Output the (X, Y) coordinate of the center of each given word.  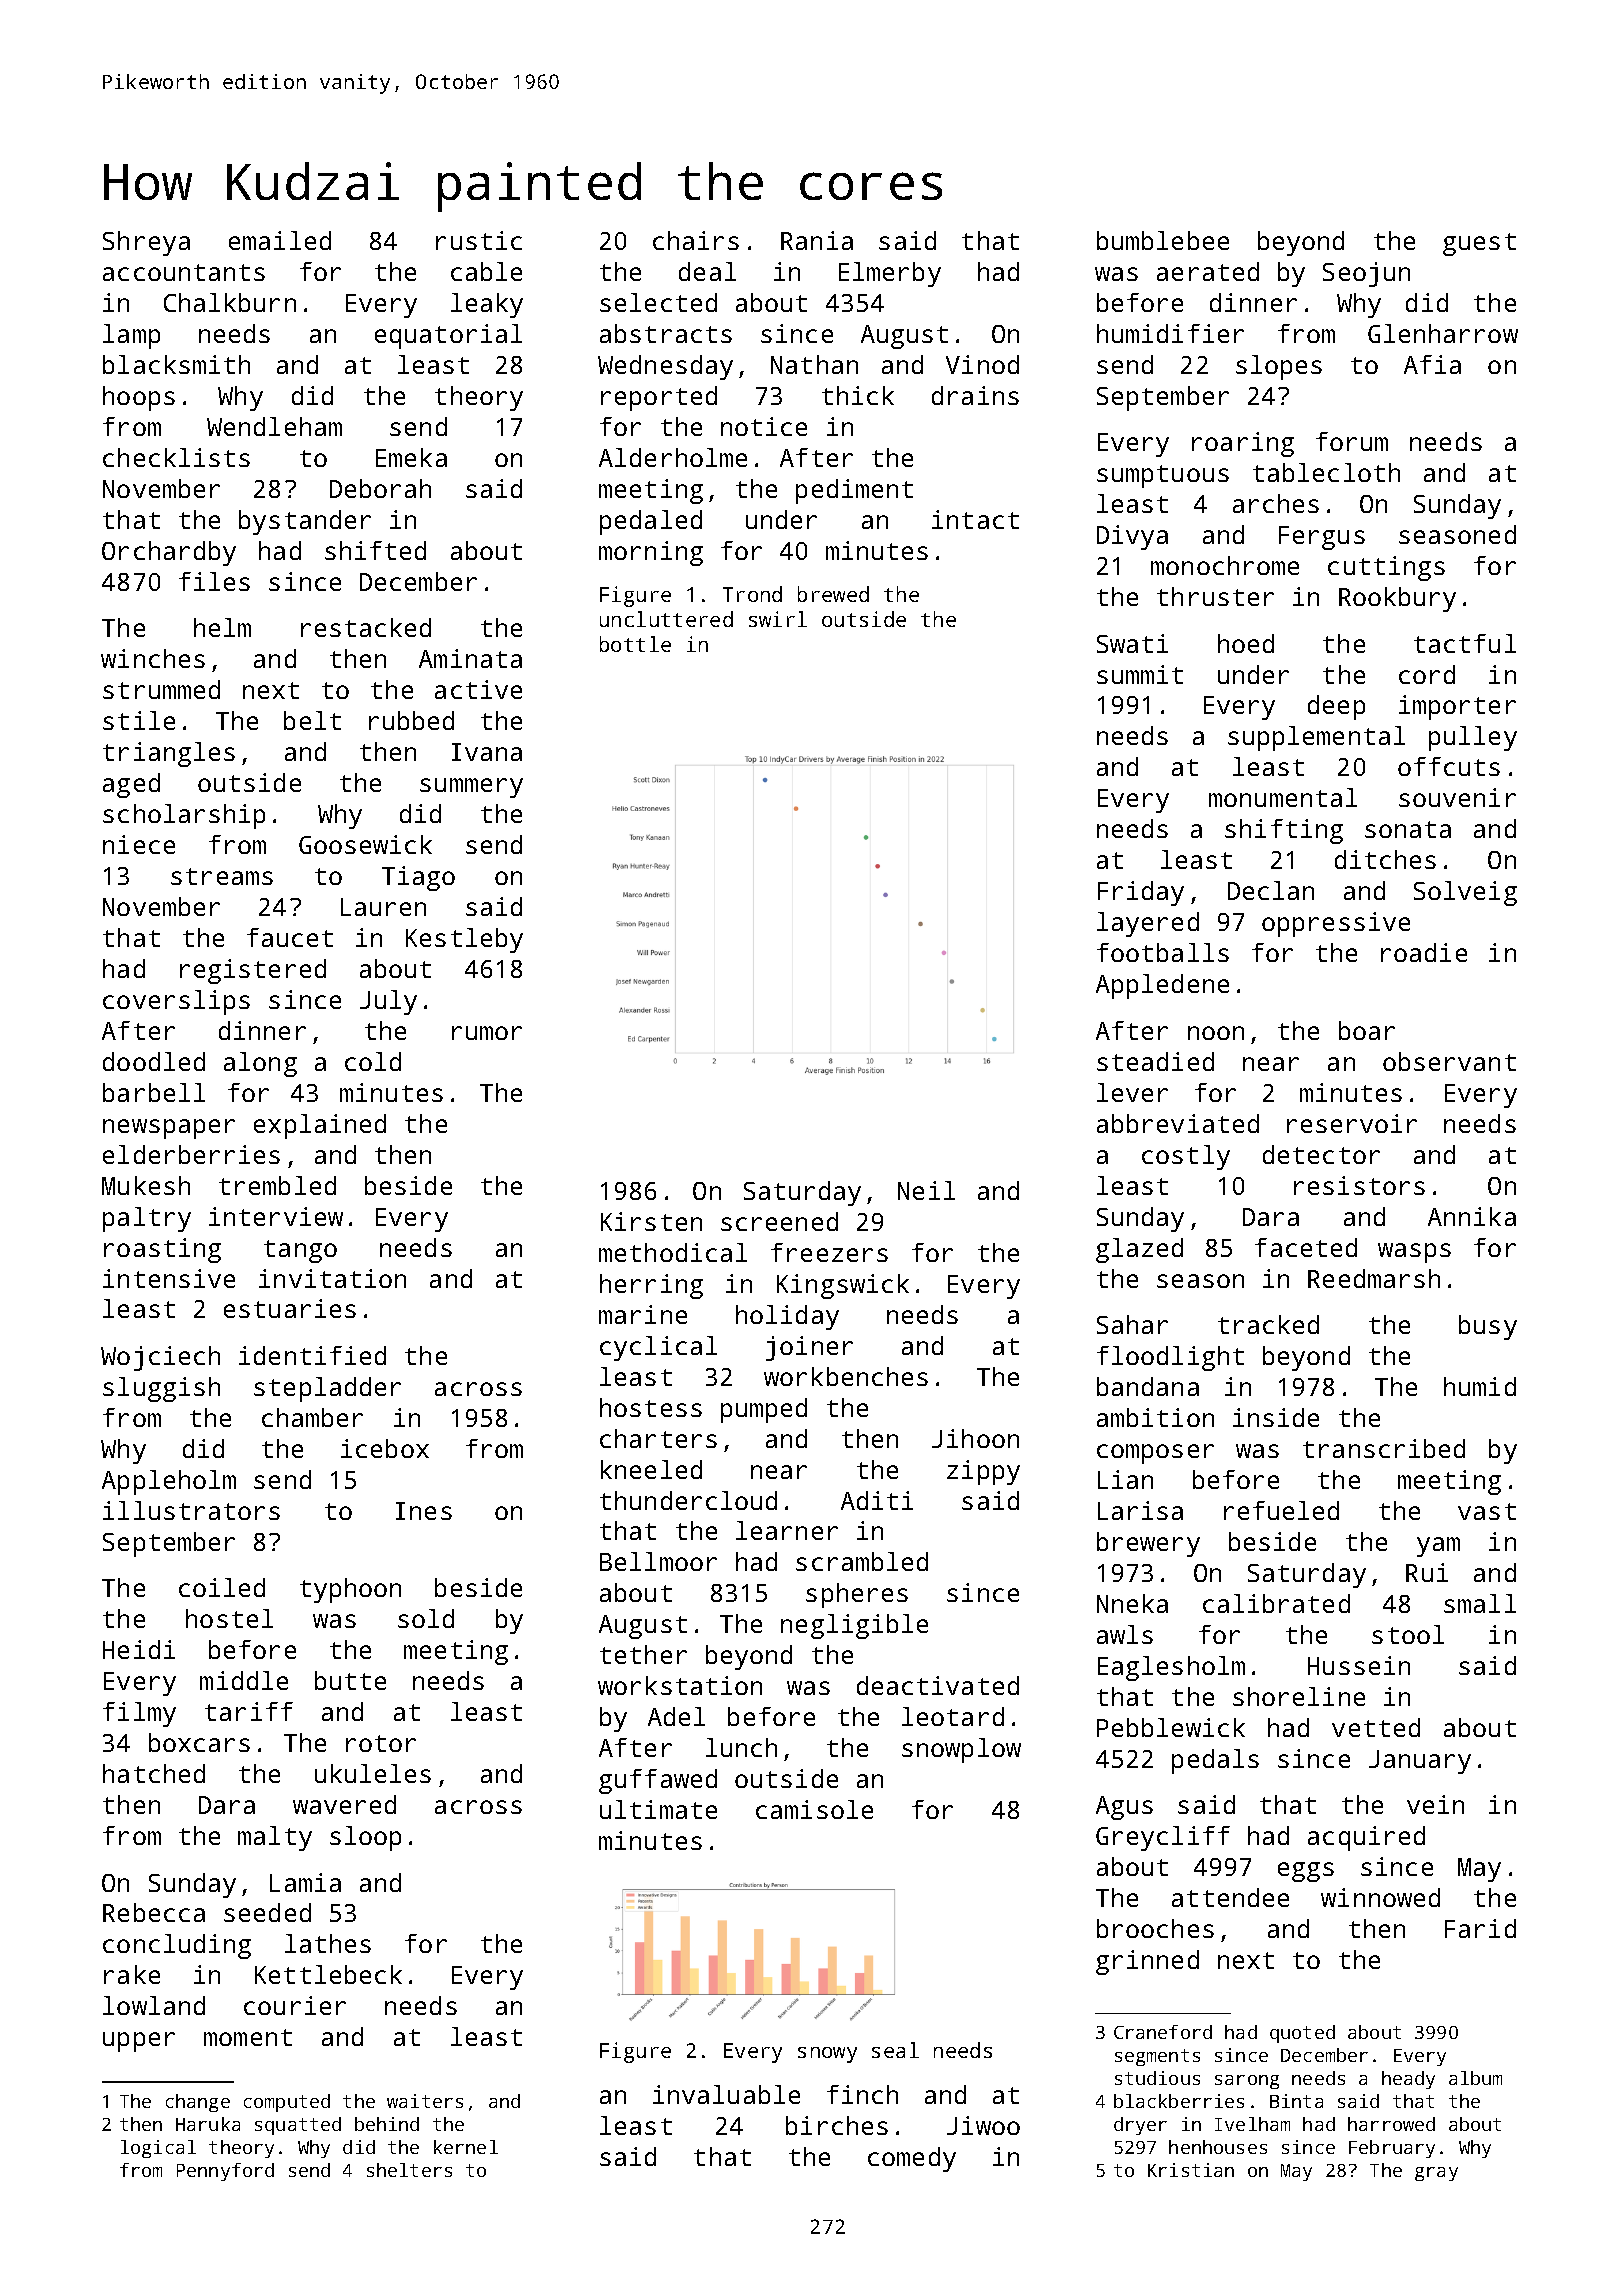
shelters (409, 2170)
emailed (280, 240)
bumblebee (1163, 240)
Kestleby (464, 940)
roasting (162, 1250)
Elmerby (890, 274)
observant (1449, 1061)
